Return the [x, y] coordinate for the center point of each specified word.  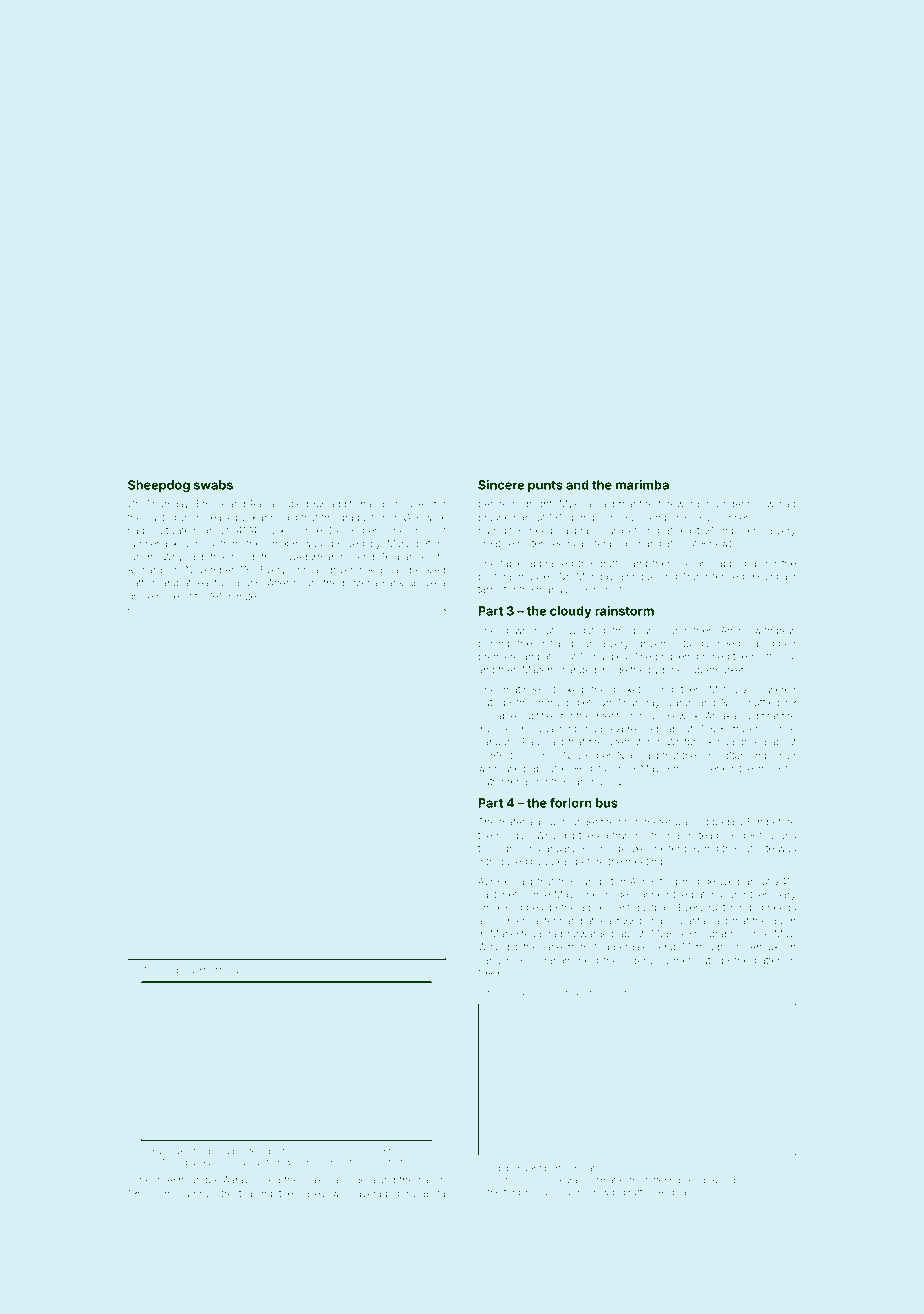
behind [493, 643]
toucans [778, 835]
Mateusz [729, 689]
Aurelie [494, 881]
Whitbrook [689, 742]
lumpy [196, 1194]
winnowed [502, 768]
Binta [434, 1193]
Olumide [167, 970]
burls [249, 583]
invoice [494, 729]
